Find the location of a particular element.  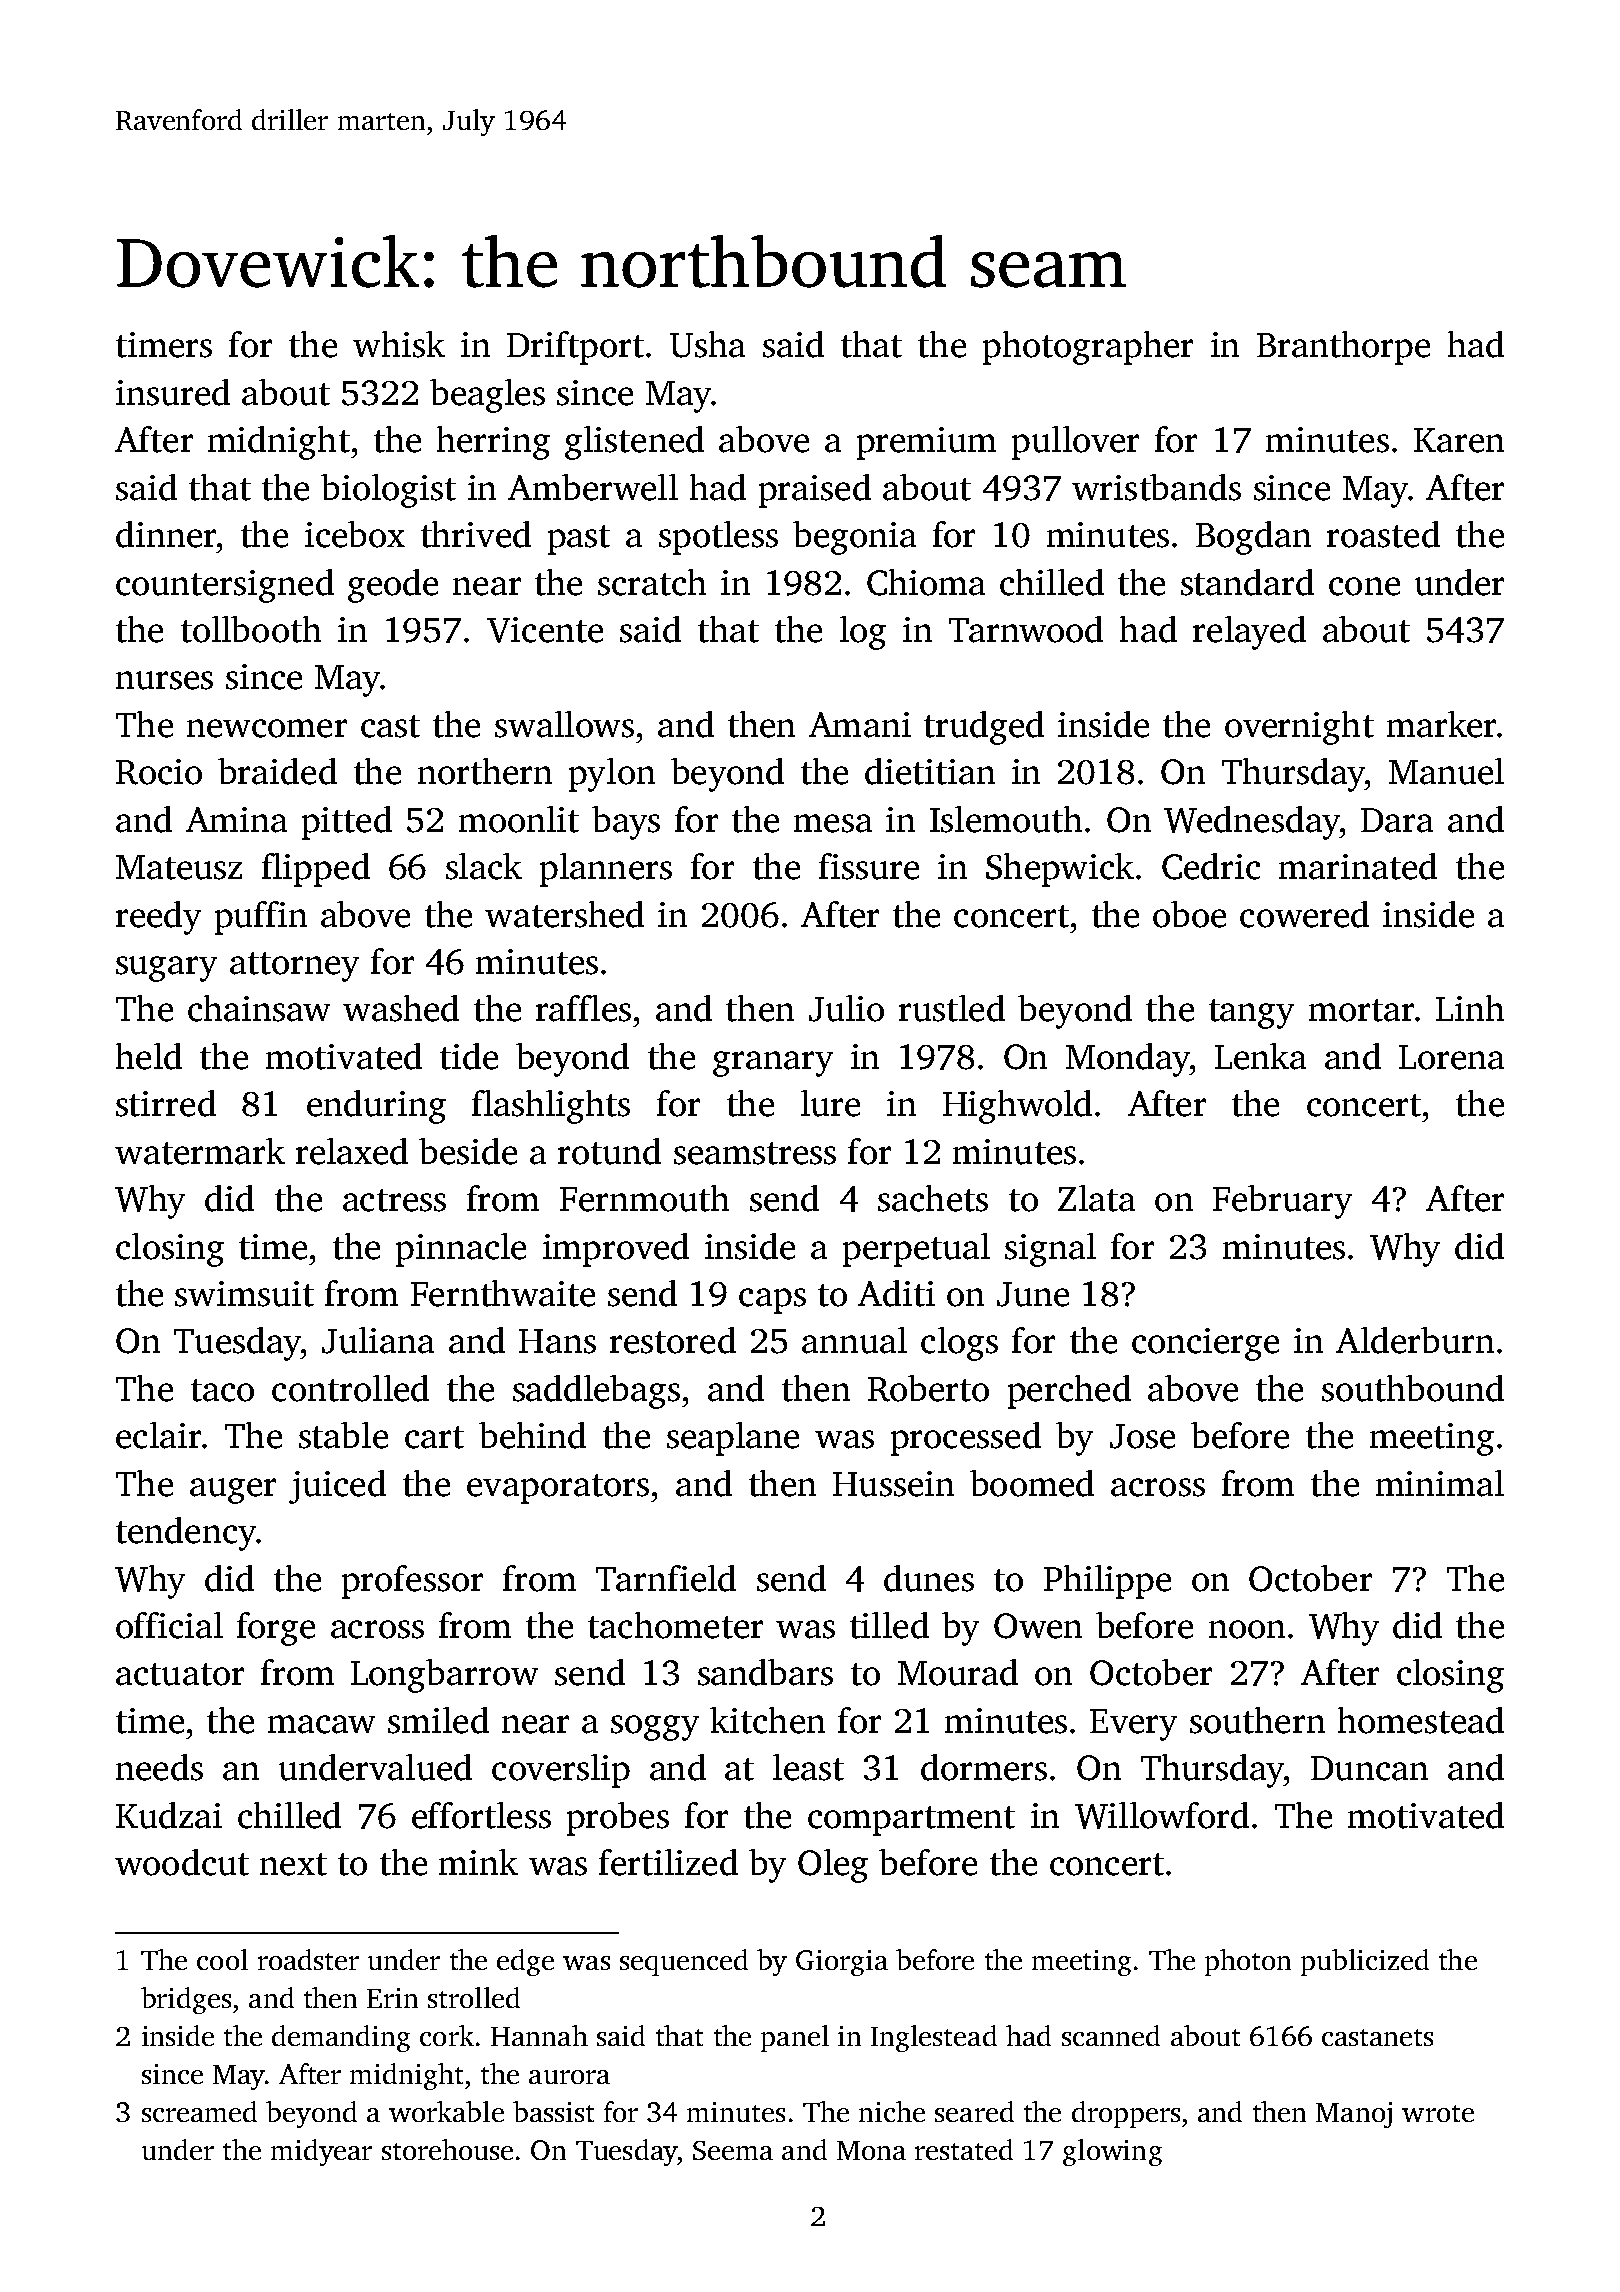

Seema is located at coordinates (733, 2150).
